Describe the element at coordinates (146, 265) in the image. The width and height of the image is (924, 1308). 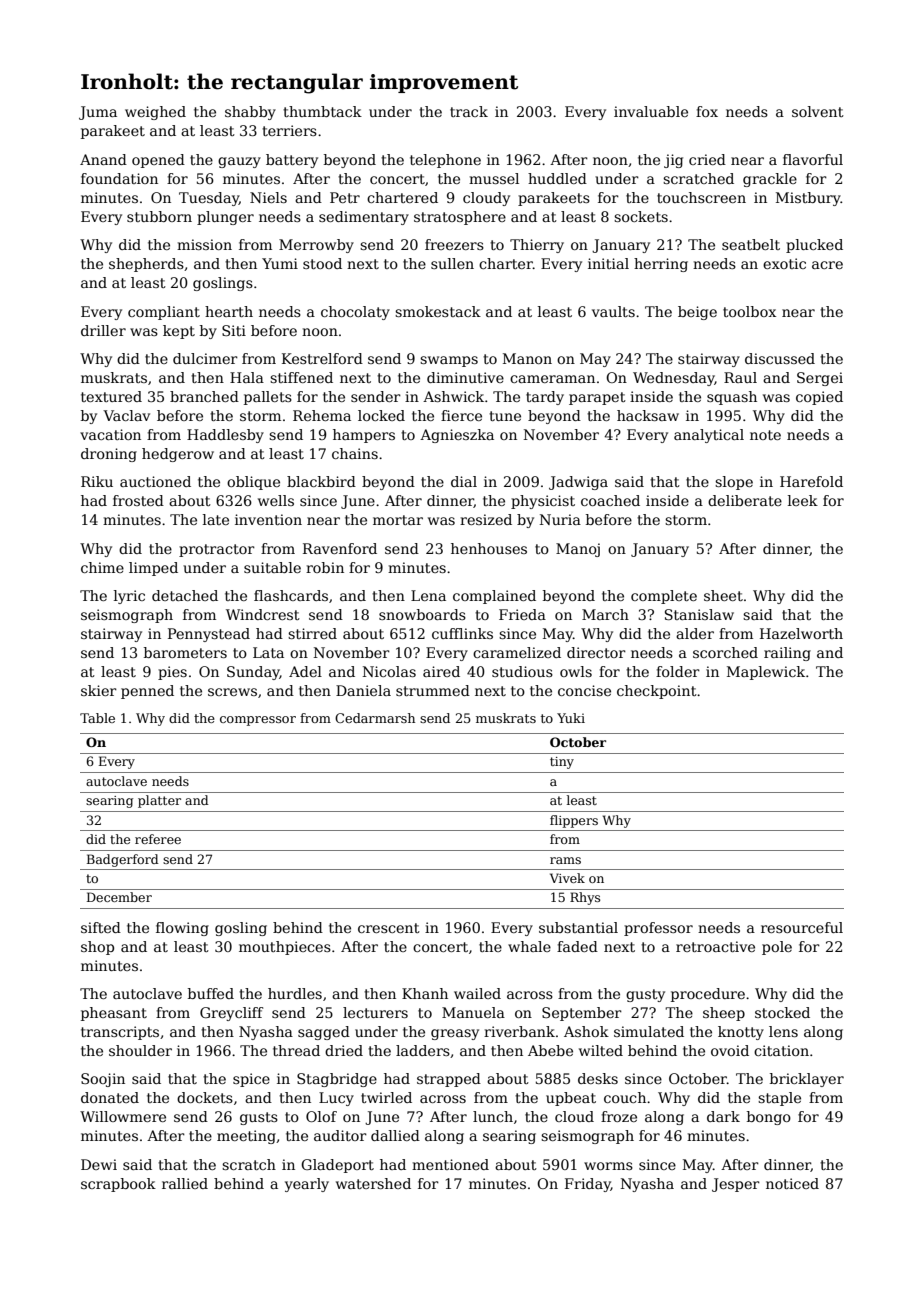
I see `shepherds` at that location.
